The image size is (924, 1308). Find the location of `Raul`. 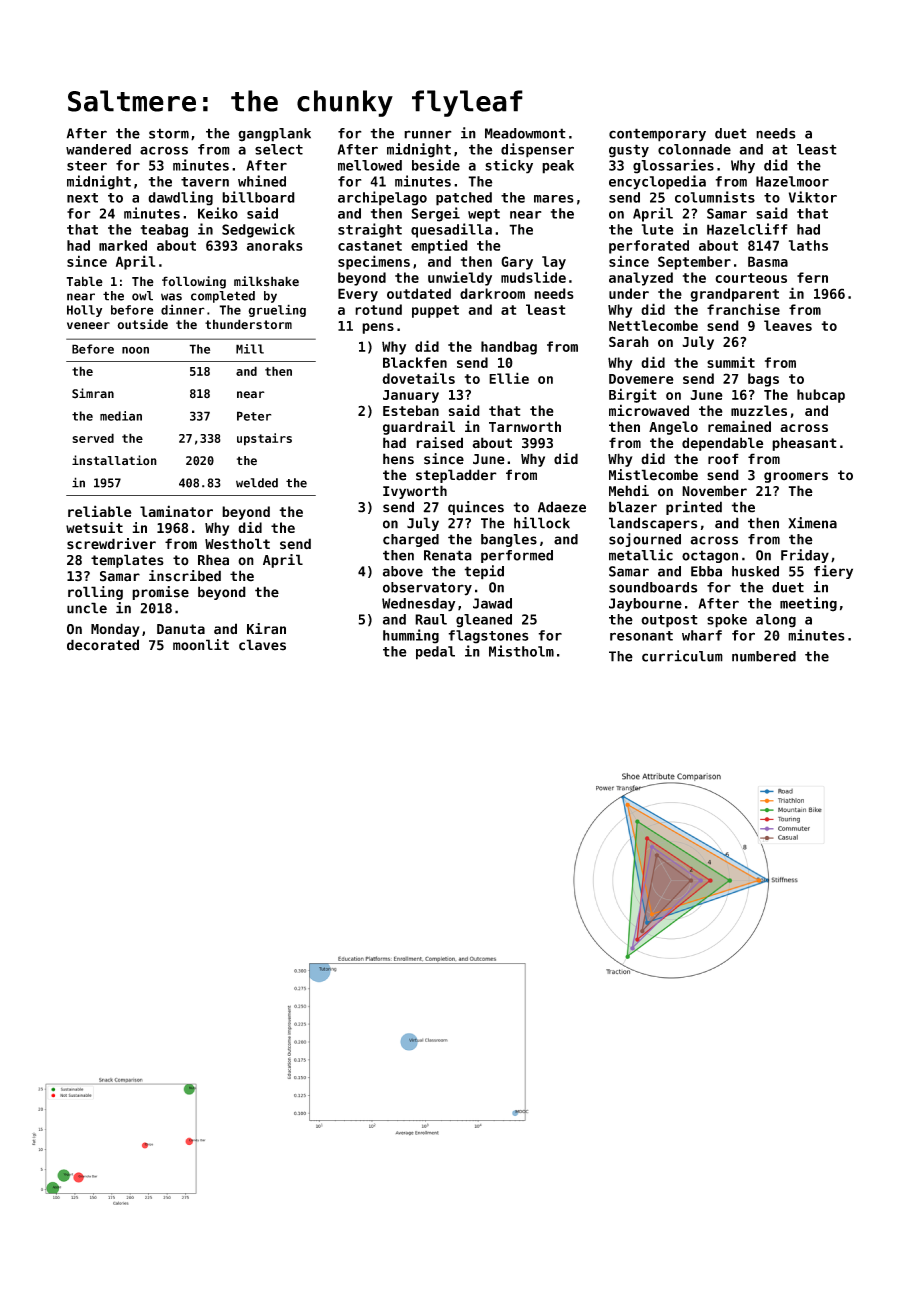

Raul is located at coordinates (431, 619).
